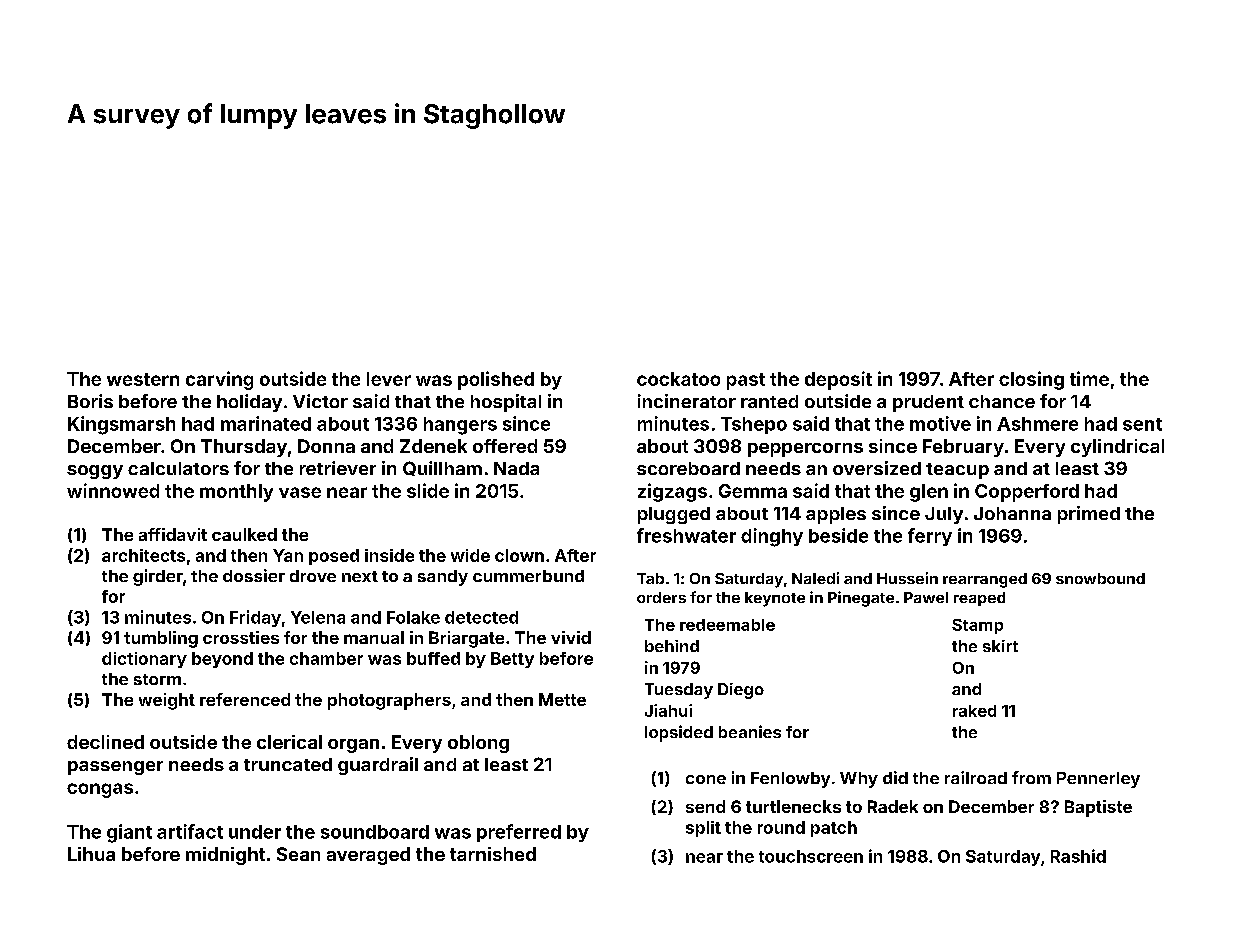 The width and height of the screenshot is (1233, 952). Describe the element at coordinates (158, 577) in the screenshot. I see `girder` at that location.
